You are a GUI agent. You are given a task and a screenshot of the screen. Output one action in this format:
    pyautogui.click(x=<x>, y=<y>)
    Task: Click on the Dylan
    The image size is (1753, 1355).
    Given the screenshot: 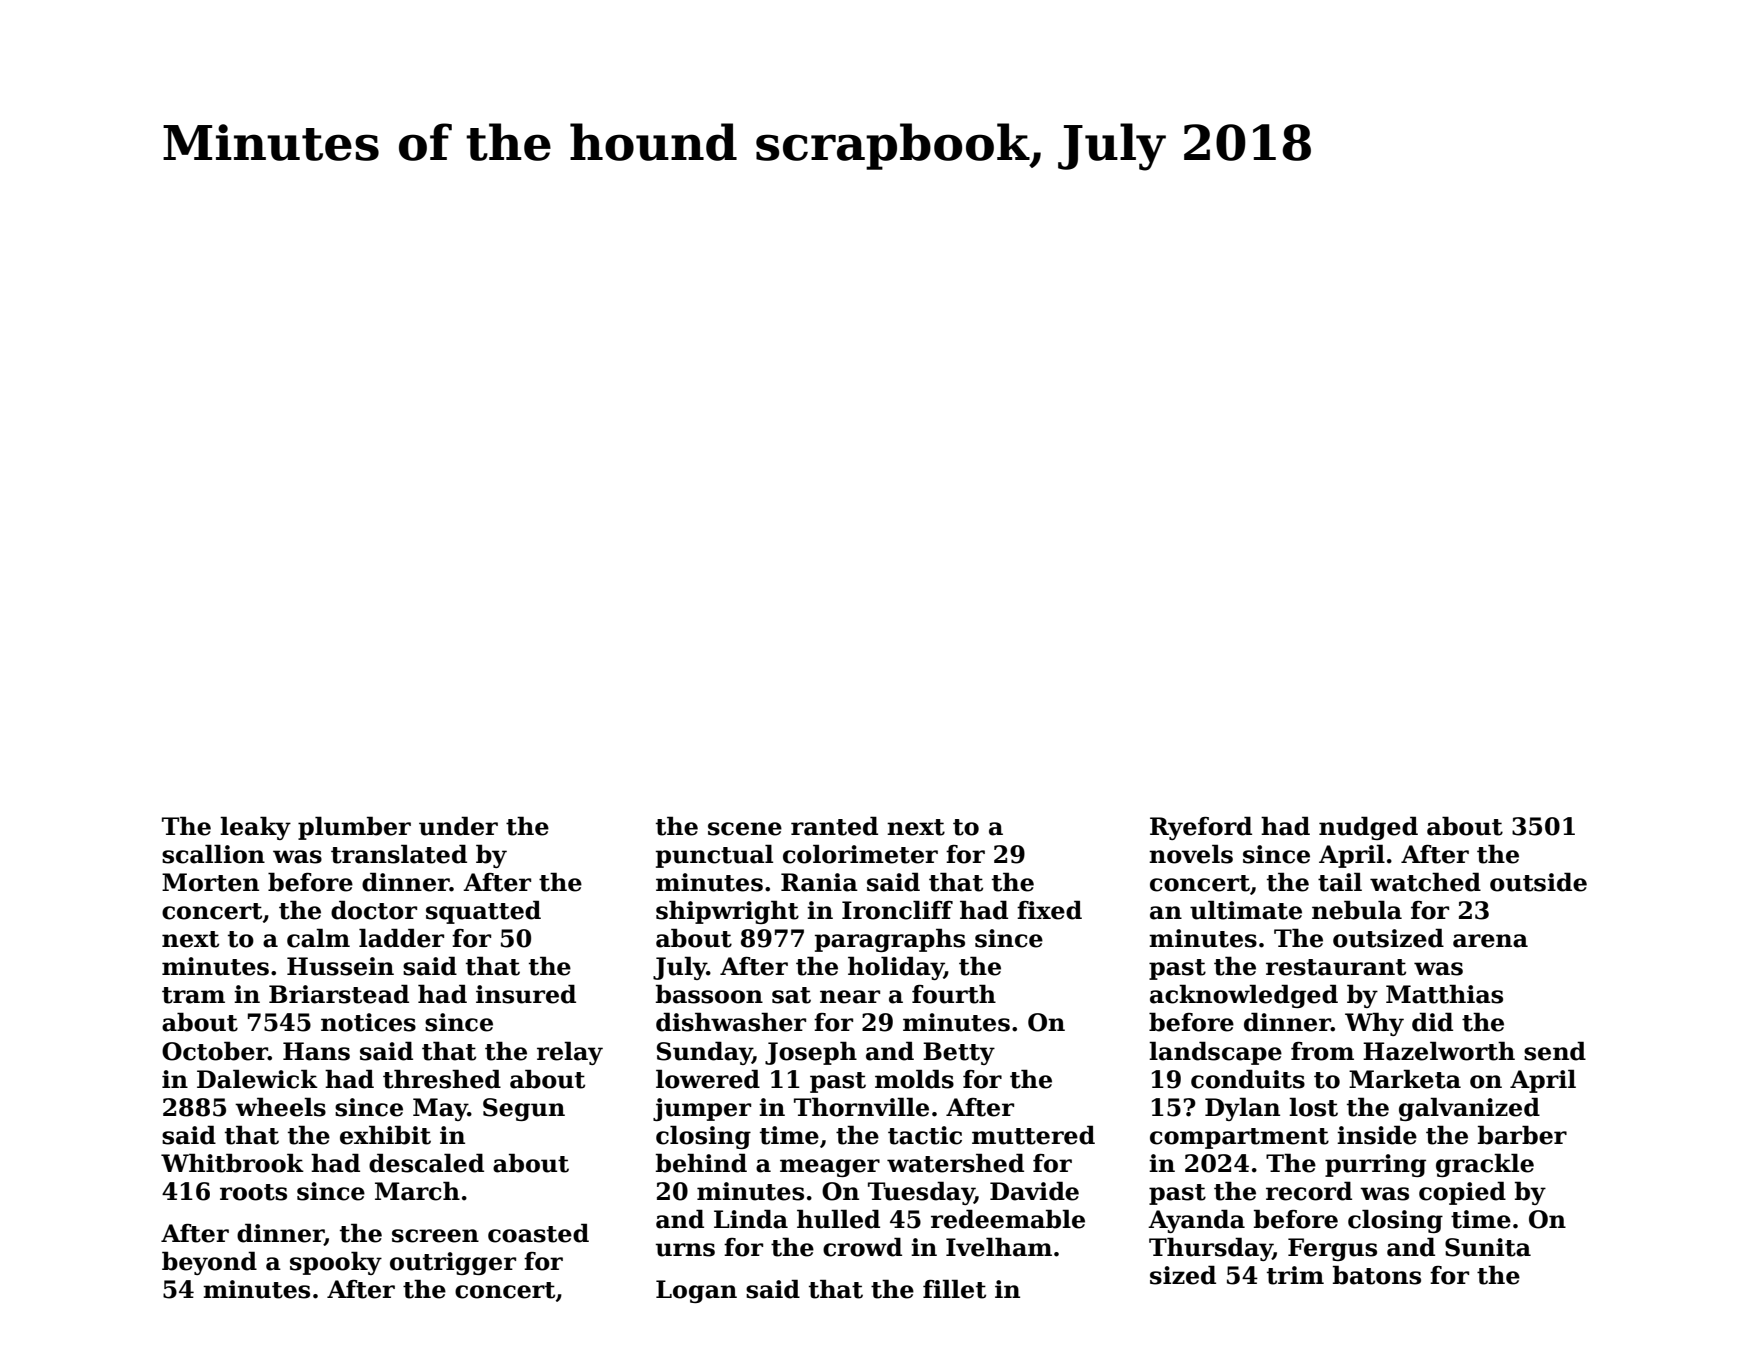 What is the action you would take?
    pyautogui.click(x=1242, y=1109)
